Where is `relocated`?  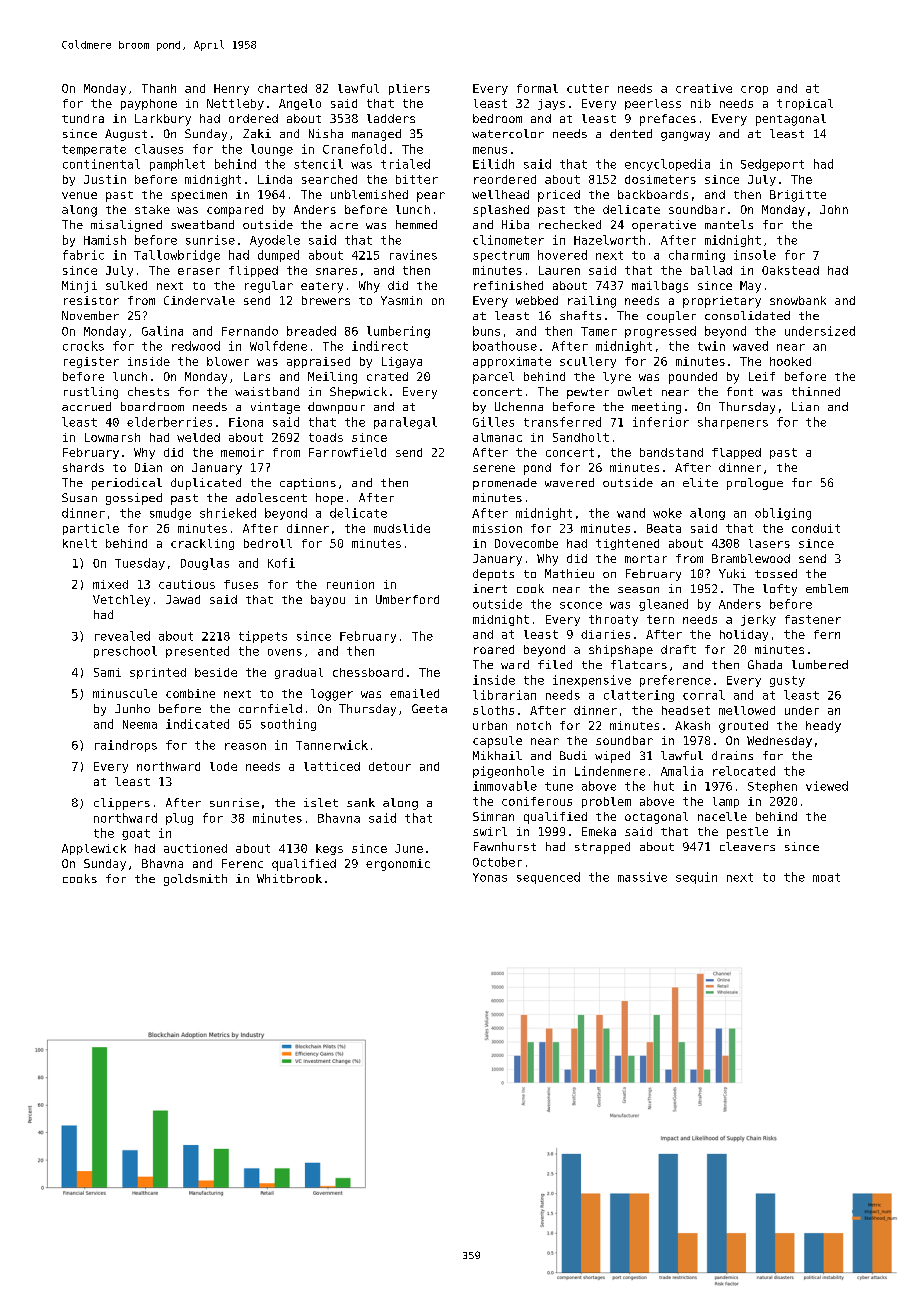 relocated is located at coordinates (744, 771).
